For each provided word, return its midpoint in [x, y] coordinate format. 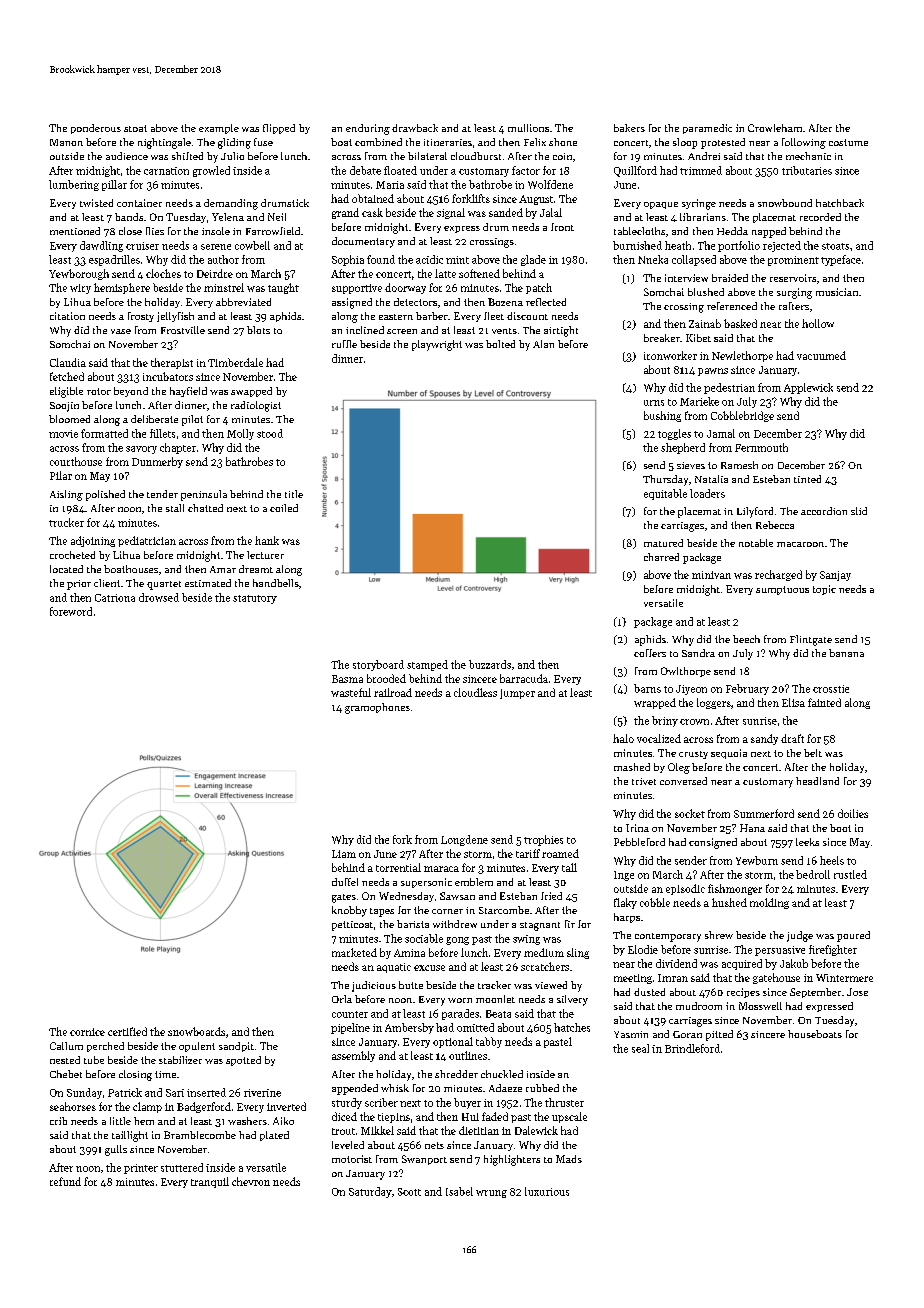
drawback [415, 128]
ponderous [96, 129]
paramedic [707, 129]
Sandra [698, 653]
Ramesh [739, 465]
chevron [251, 1181]
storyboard [378, 665]
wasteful [351, 692]
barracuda [524, 678]
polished [105, 495]
